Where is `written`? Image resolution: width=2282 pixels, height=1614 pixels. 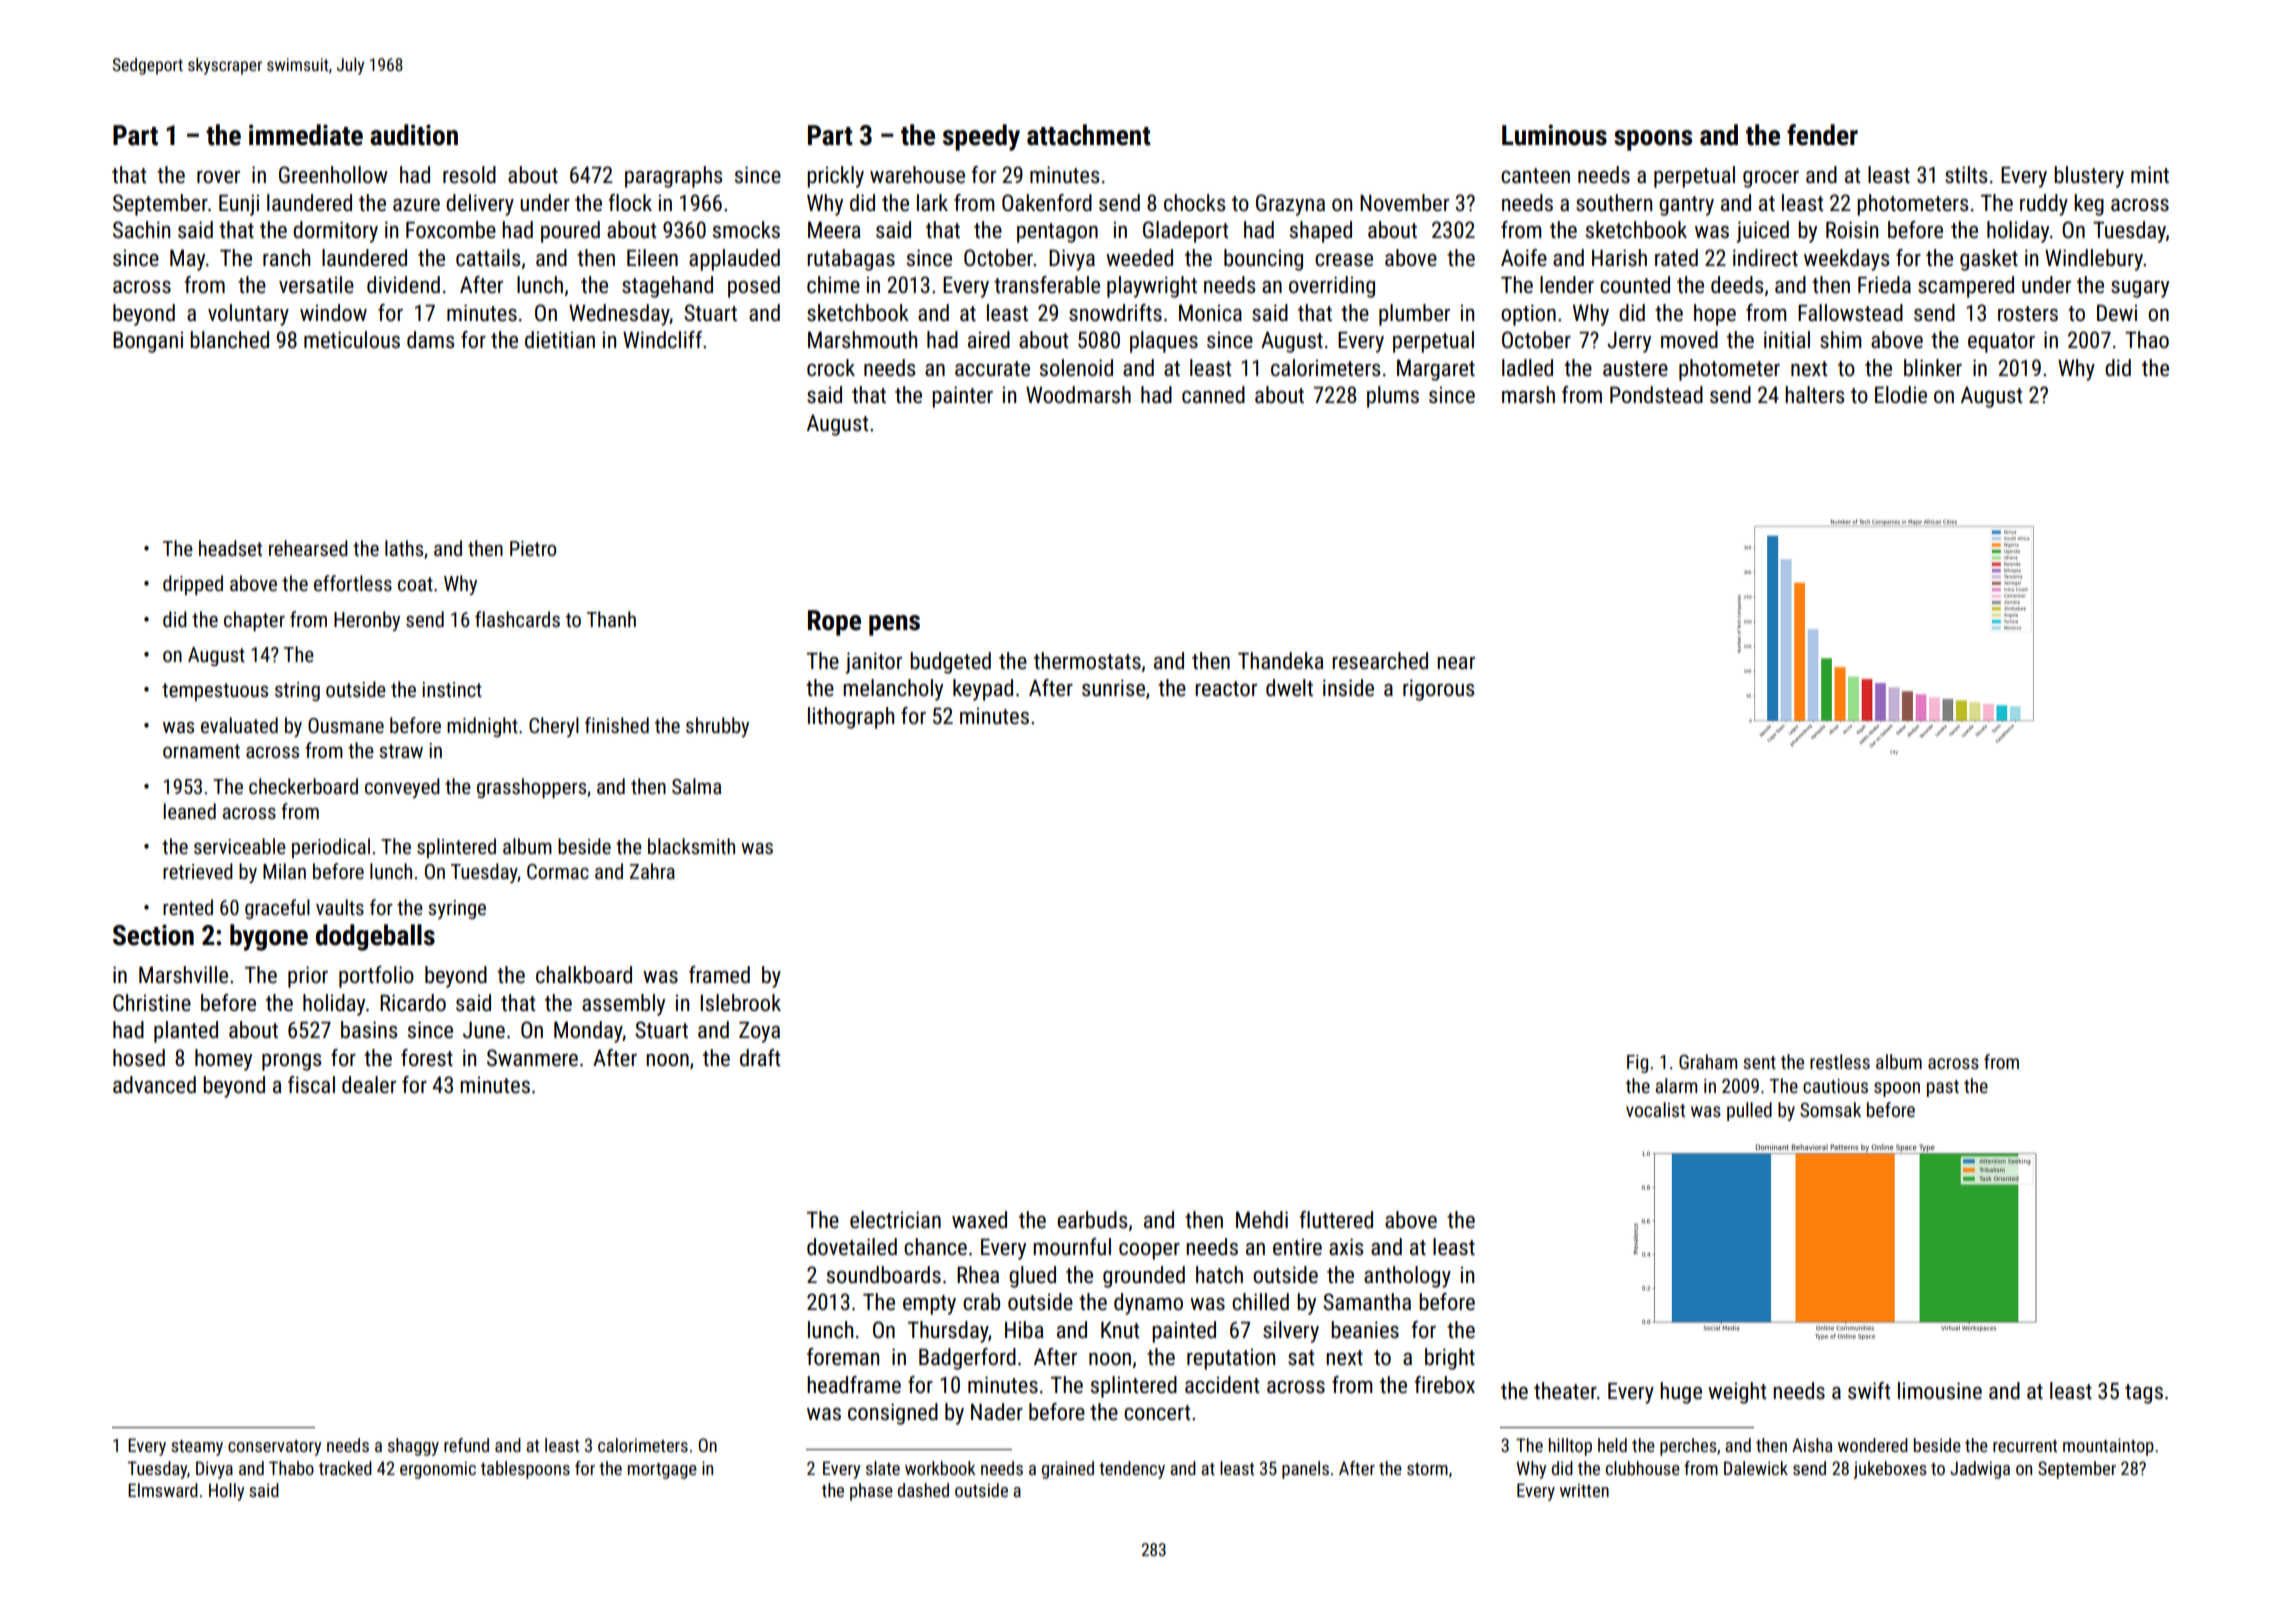 written is located at coordinates (1584, 1490).
